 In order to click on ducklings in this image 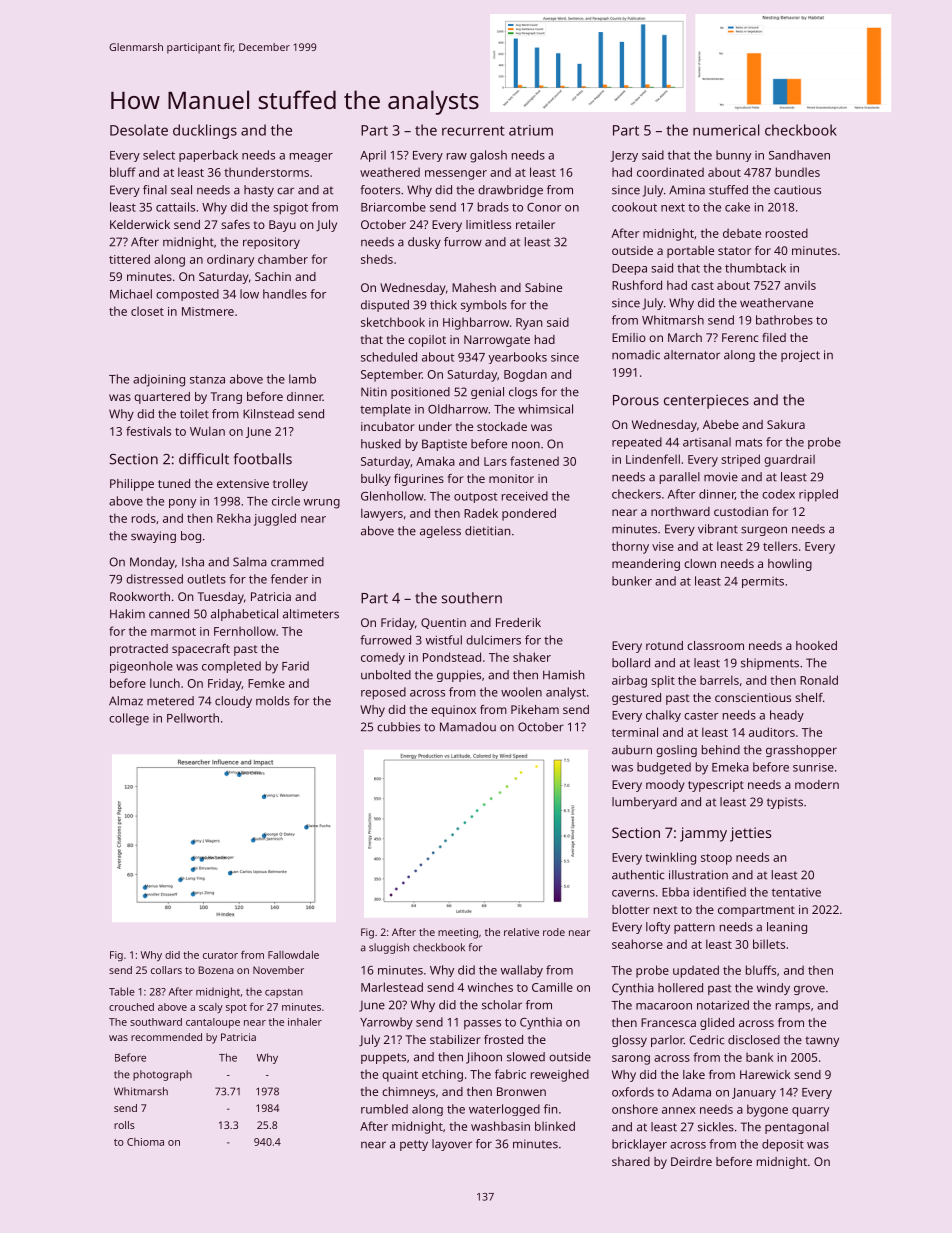, I will do `click(205, 131)`.
